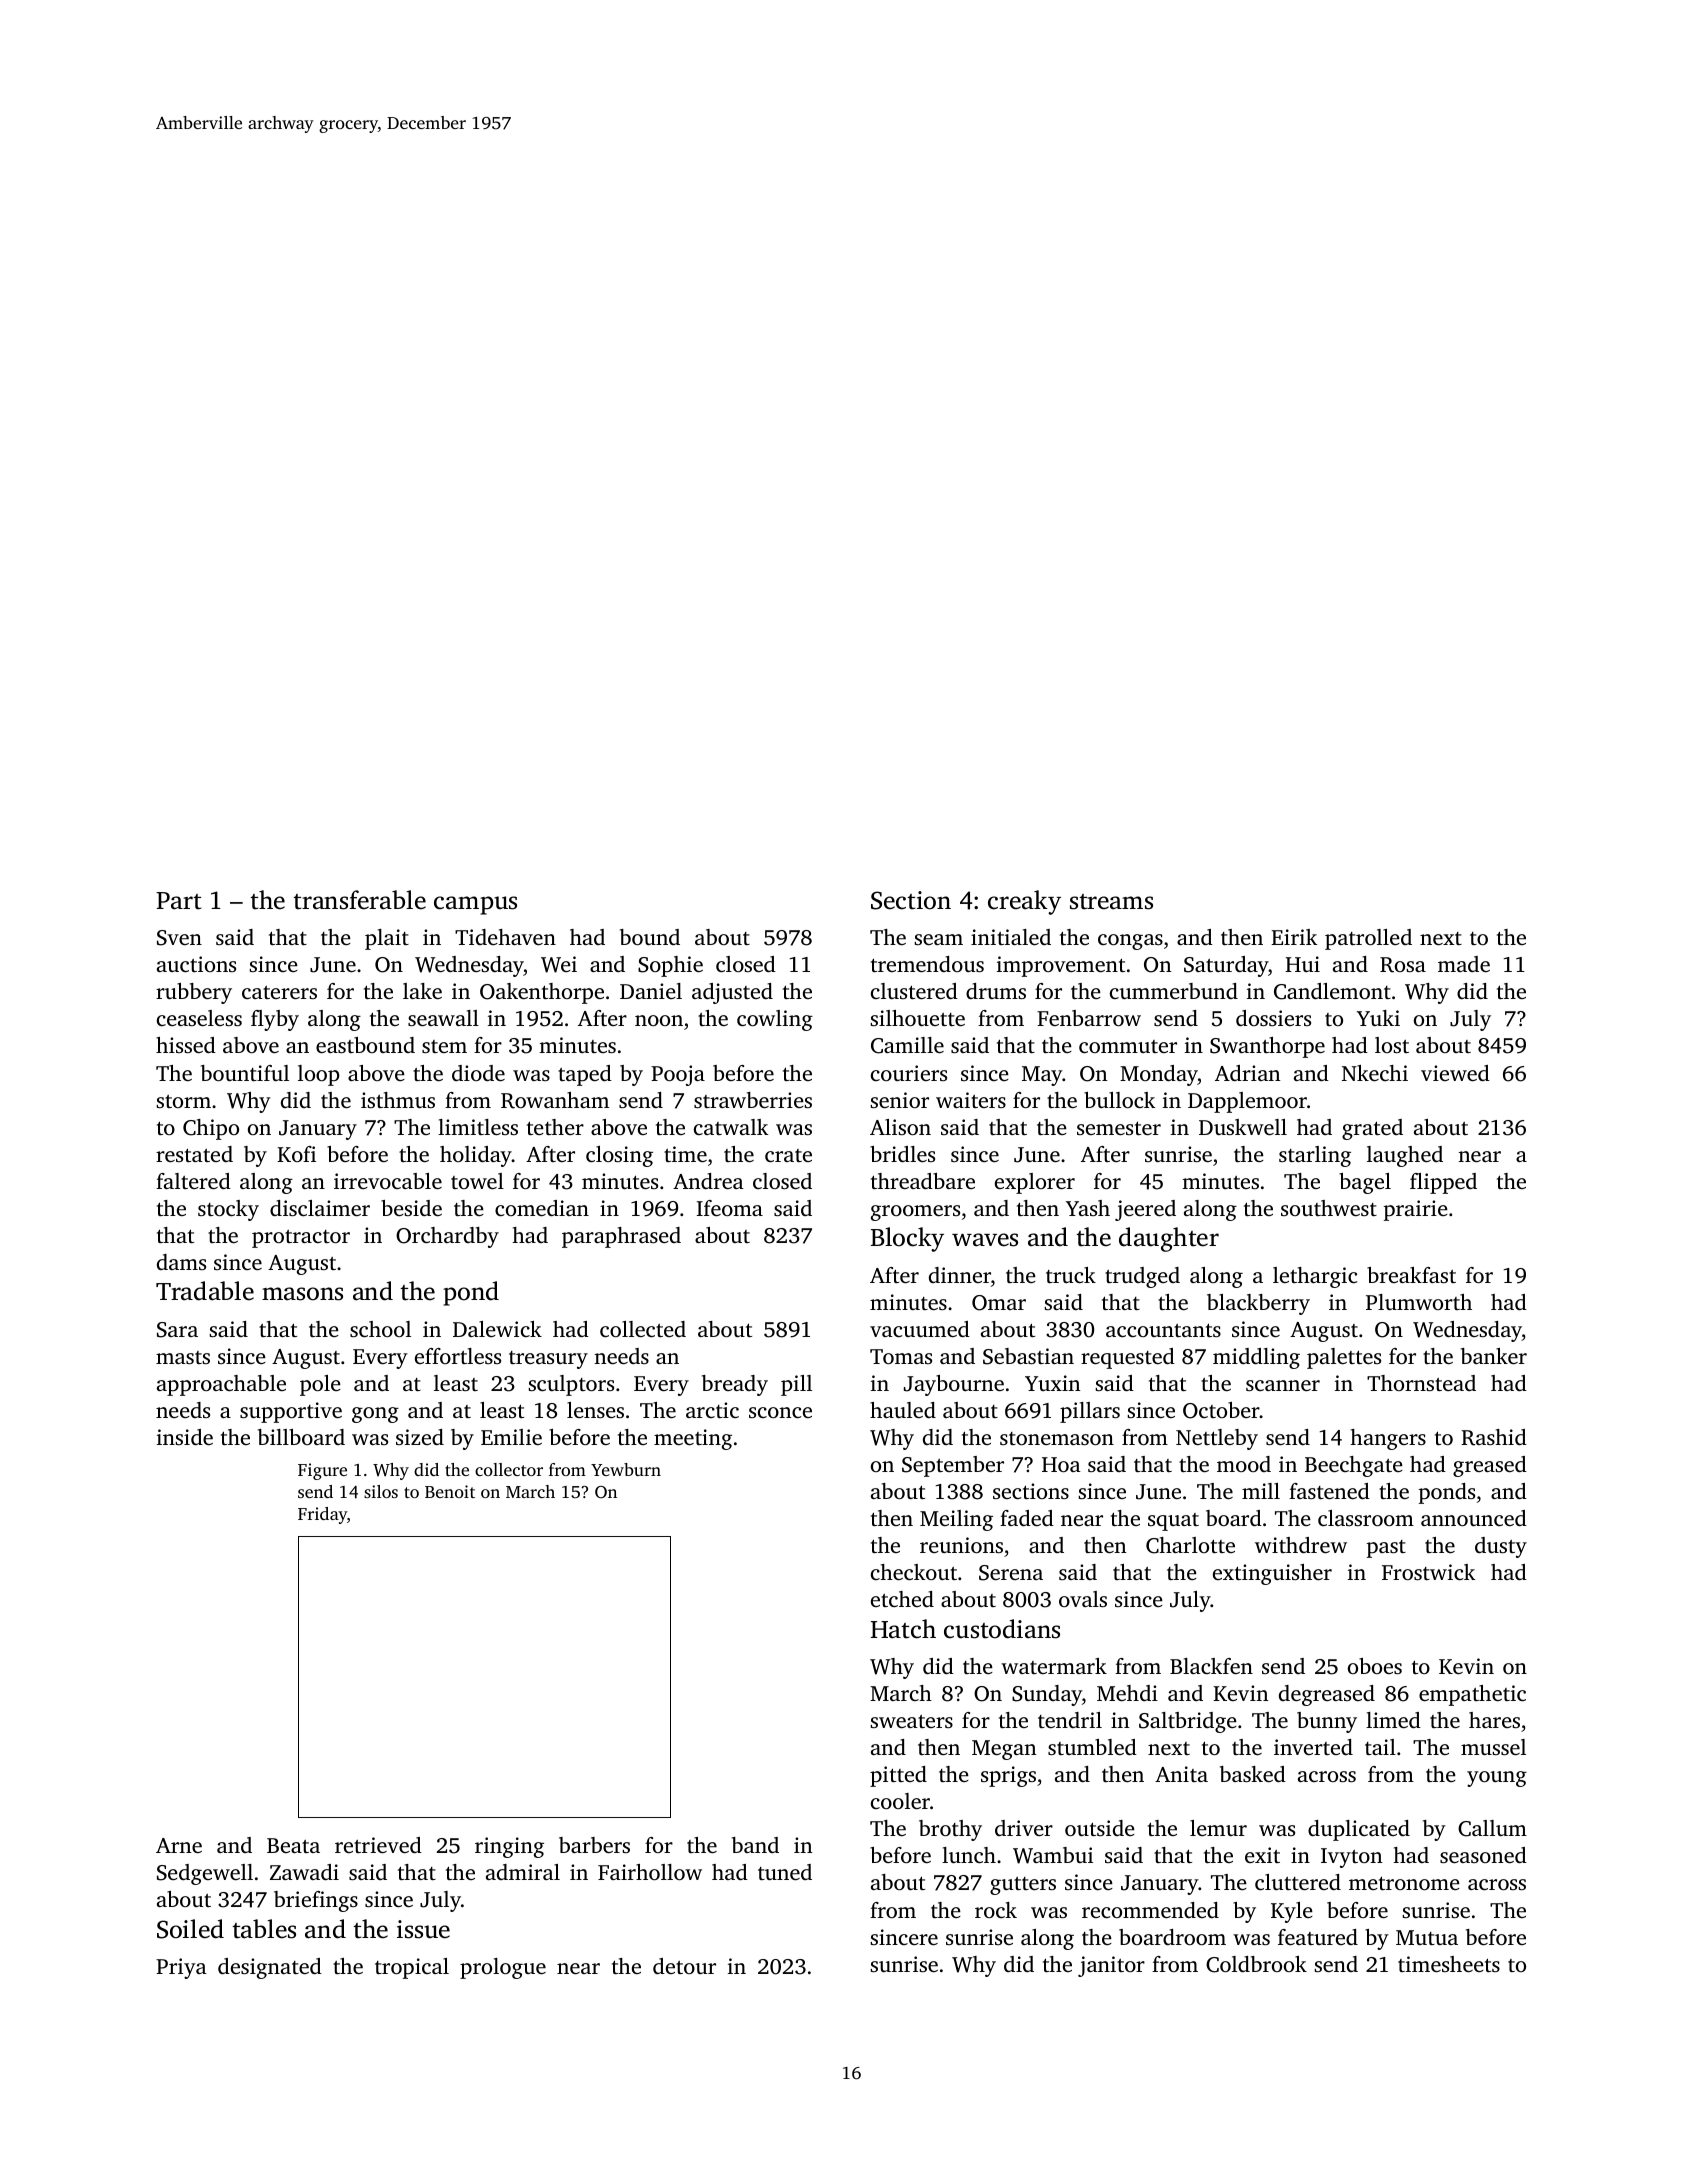  What do you see at coordinates (559, 964) in the document?
I see `Wei` at bounding box center [559, 964].
